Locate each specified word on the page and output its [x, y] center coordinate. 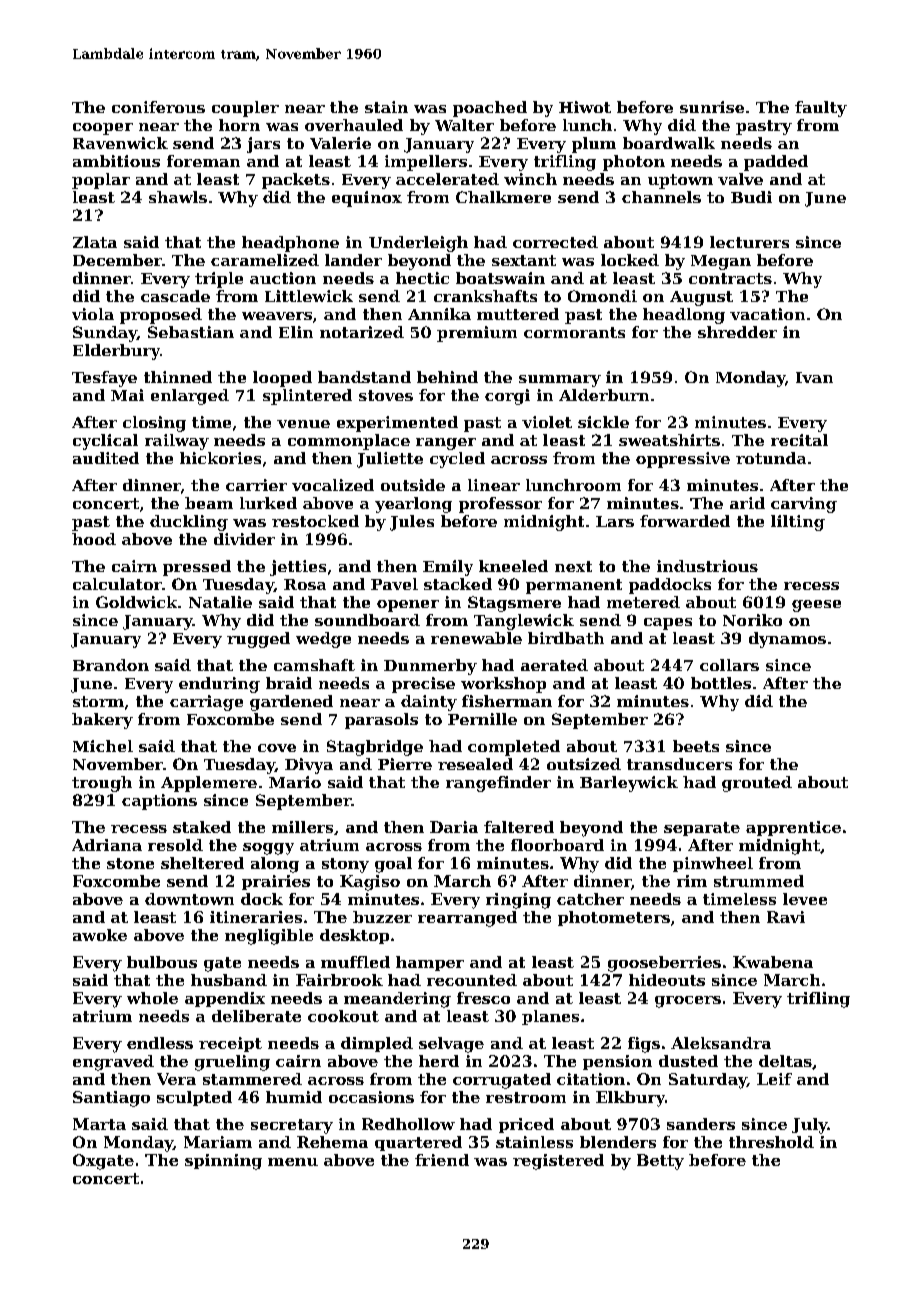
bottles [721, 683]
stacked [458, 584]
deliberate [256, 1016]
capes [668, 624]
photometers [614, 918]
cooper [103, 129]
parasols [381, 721]
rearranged [467, 919]
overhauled [354, 125]
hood [94, 539]
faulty [821, 109]
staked [202, 827]
